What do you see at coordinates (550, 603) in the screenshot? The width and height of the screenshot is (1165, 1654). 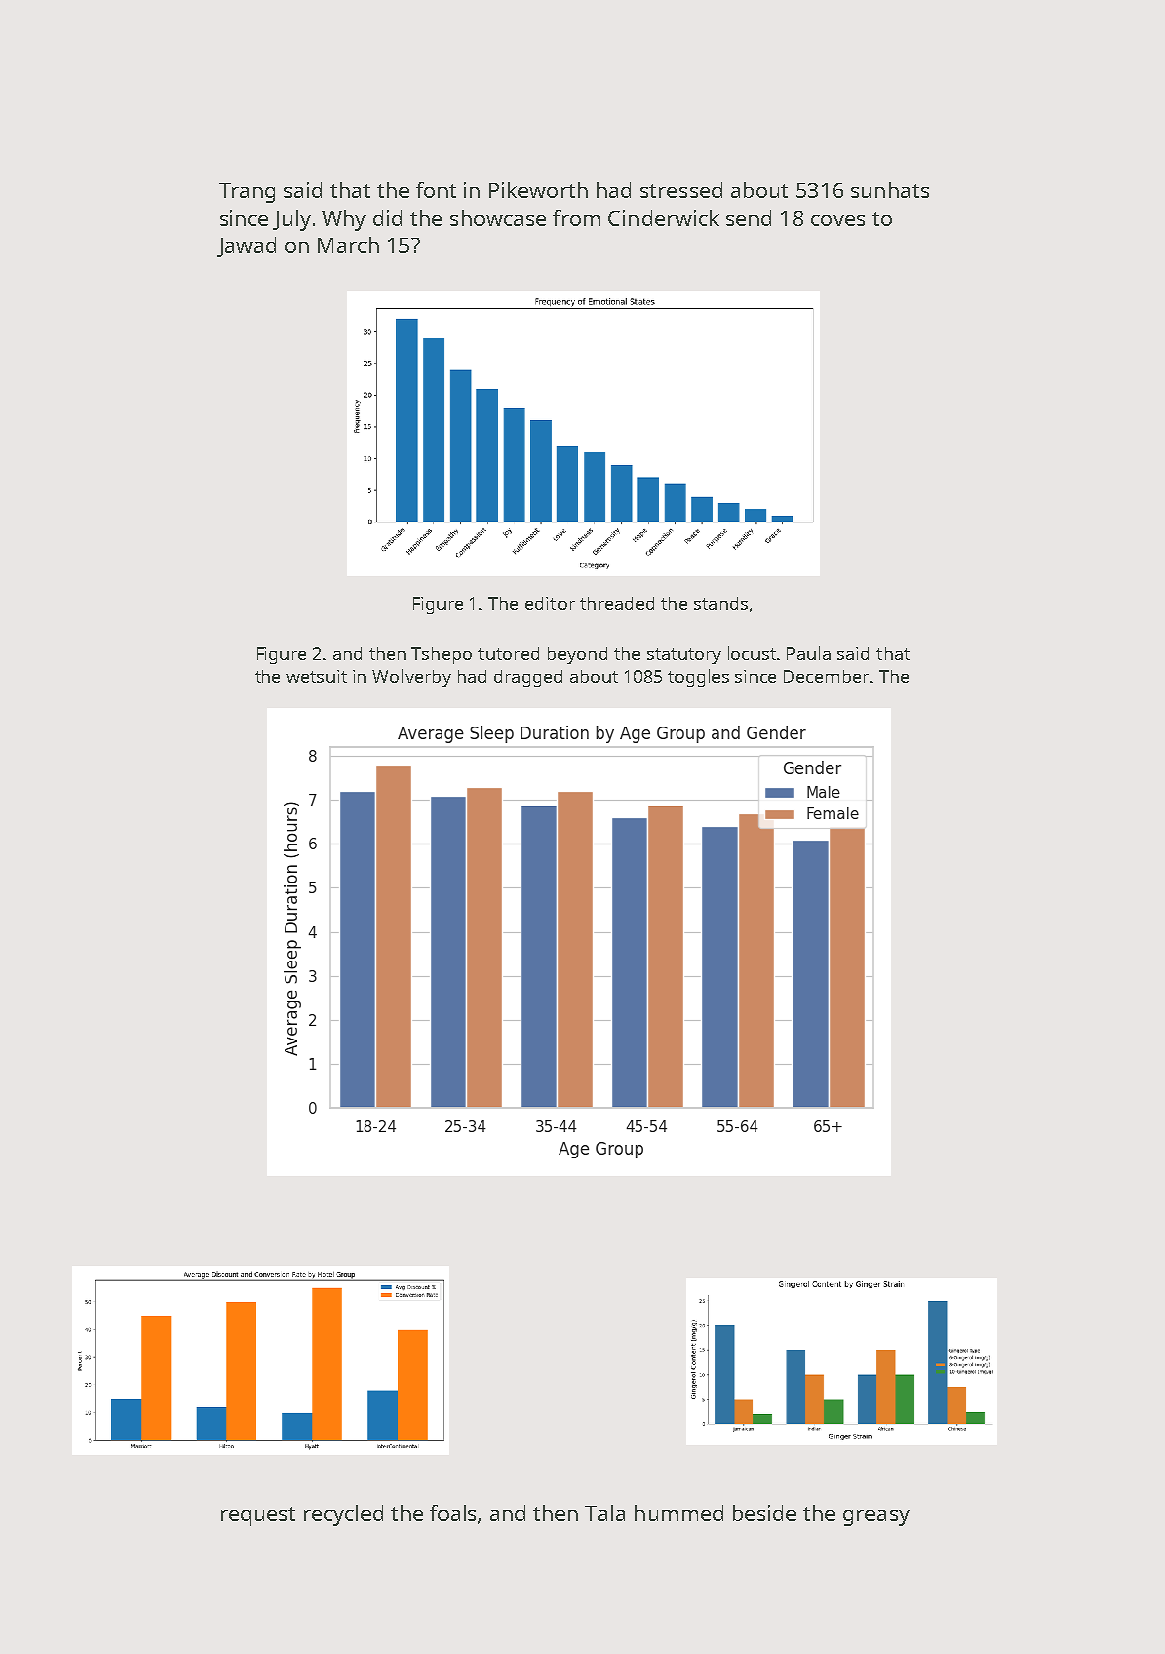 I see `editor` at bounding box center [550, 603].
